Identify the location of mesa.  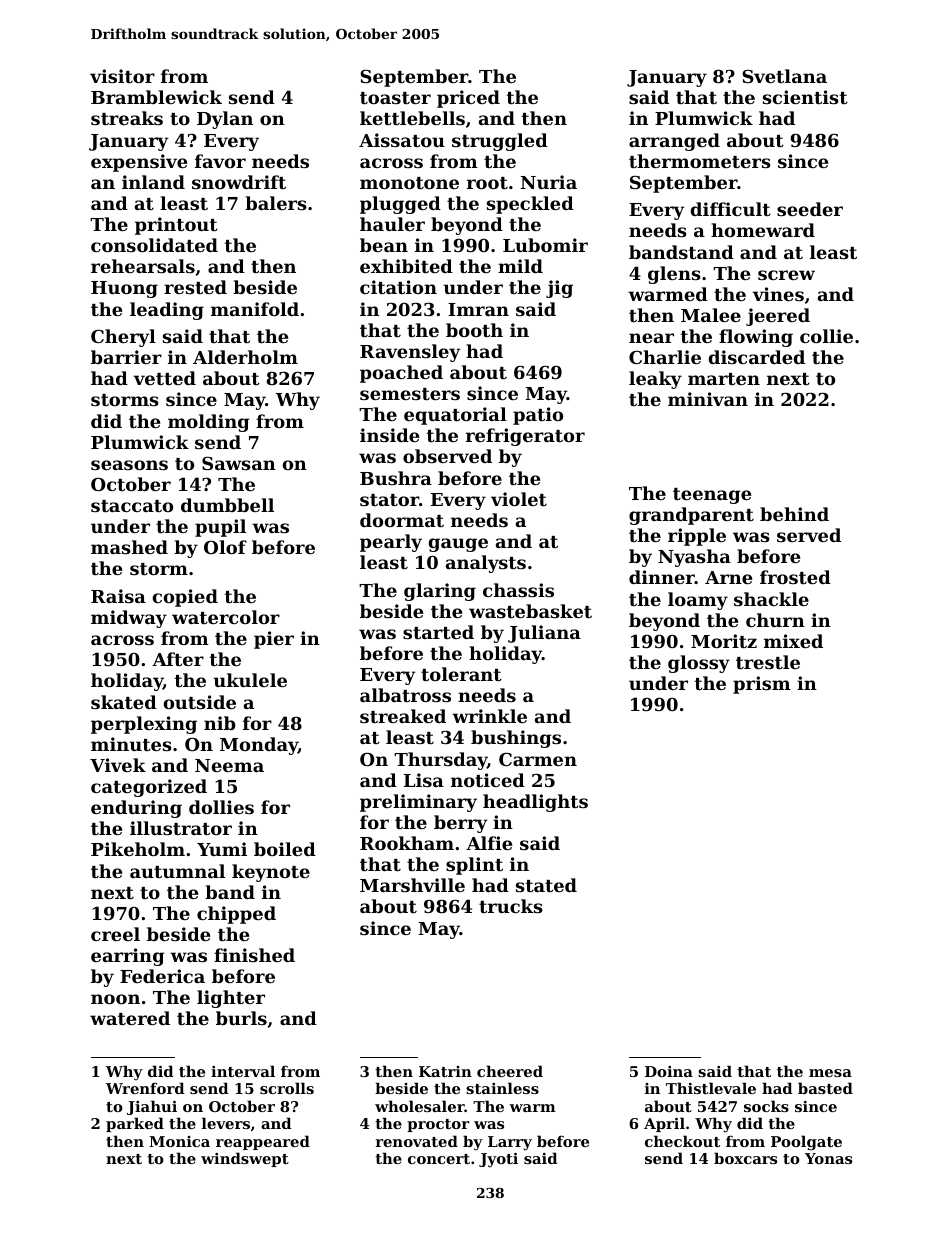
(830, 1073).
